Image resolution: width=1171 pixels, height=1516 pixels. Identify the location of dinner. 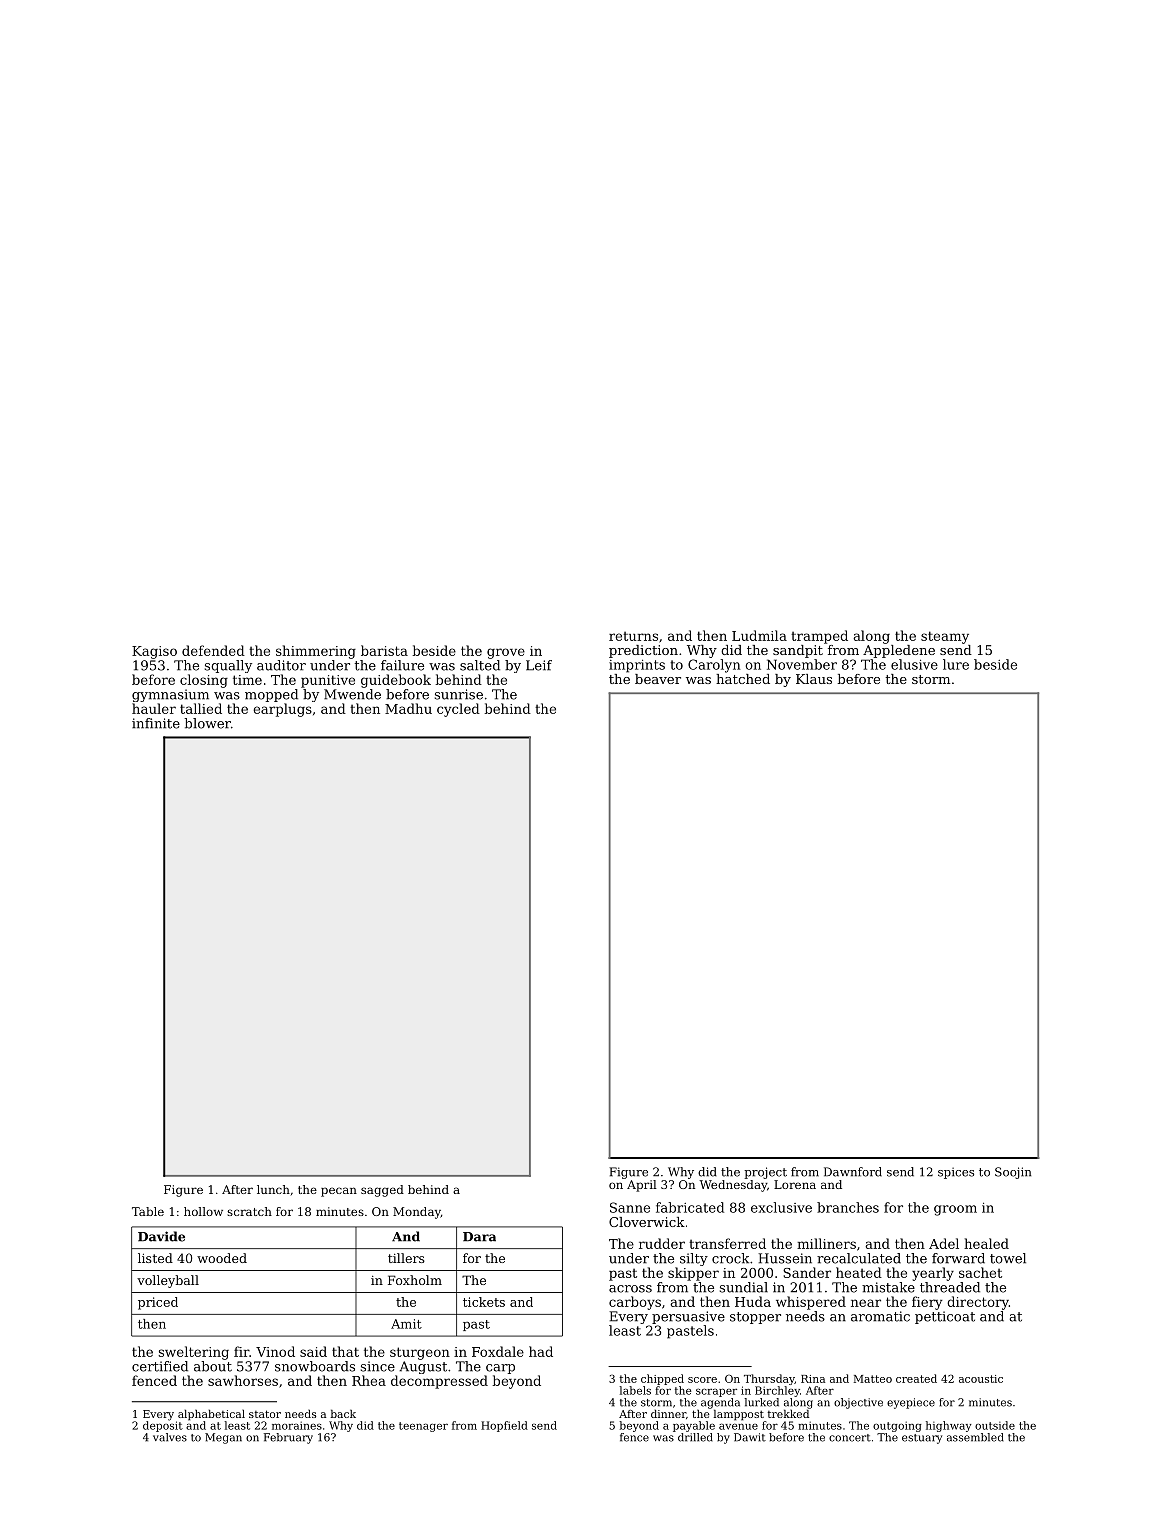
(668, 1413).
